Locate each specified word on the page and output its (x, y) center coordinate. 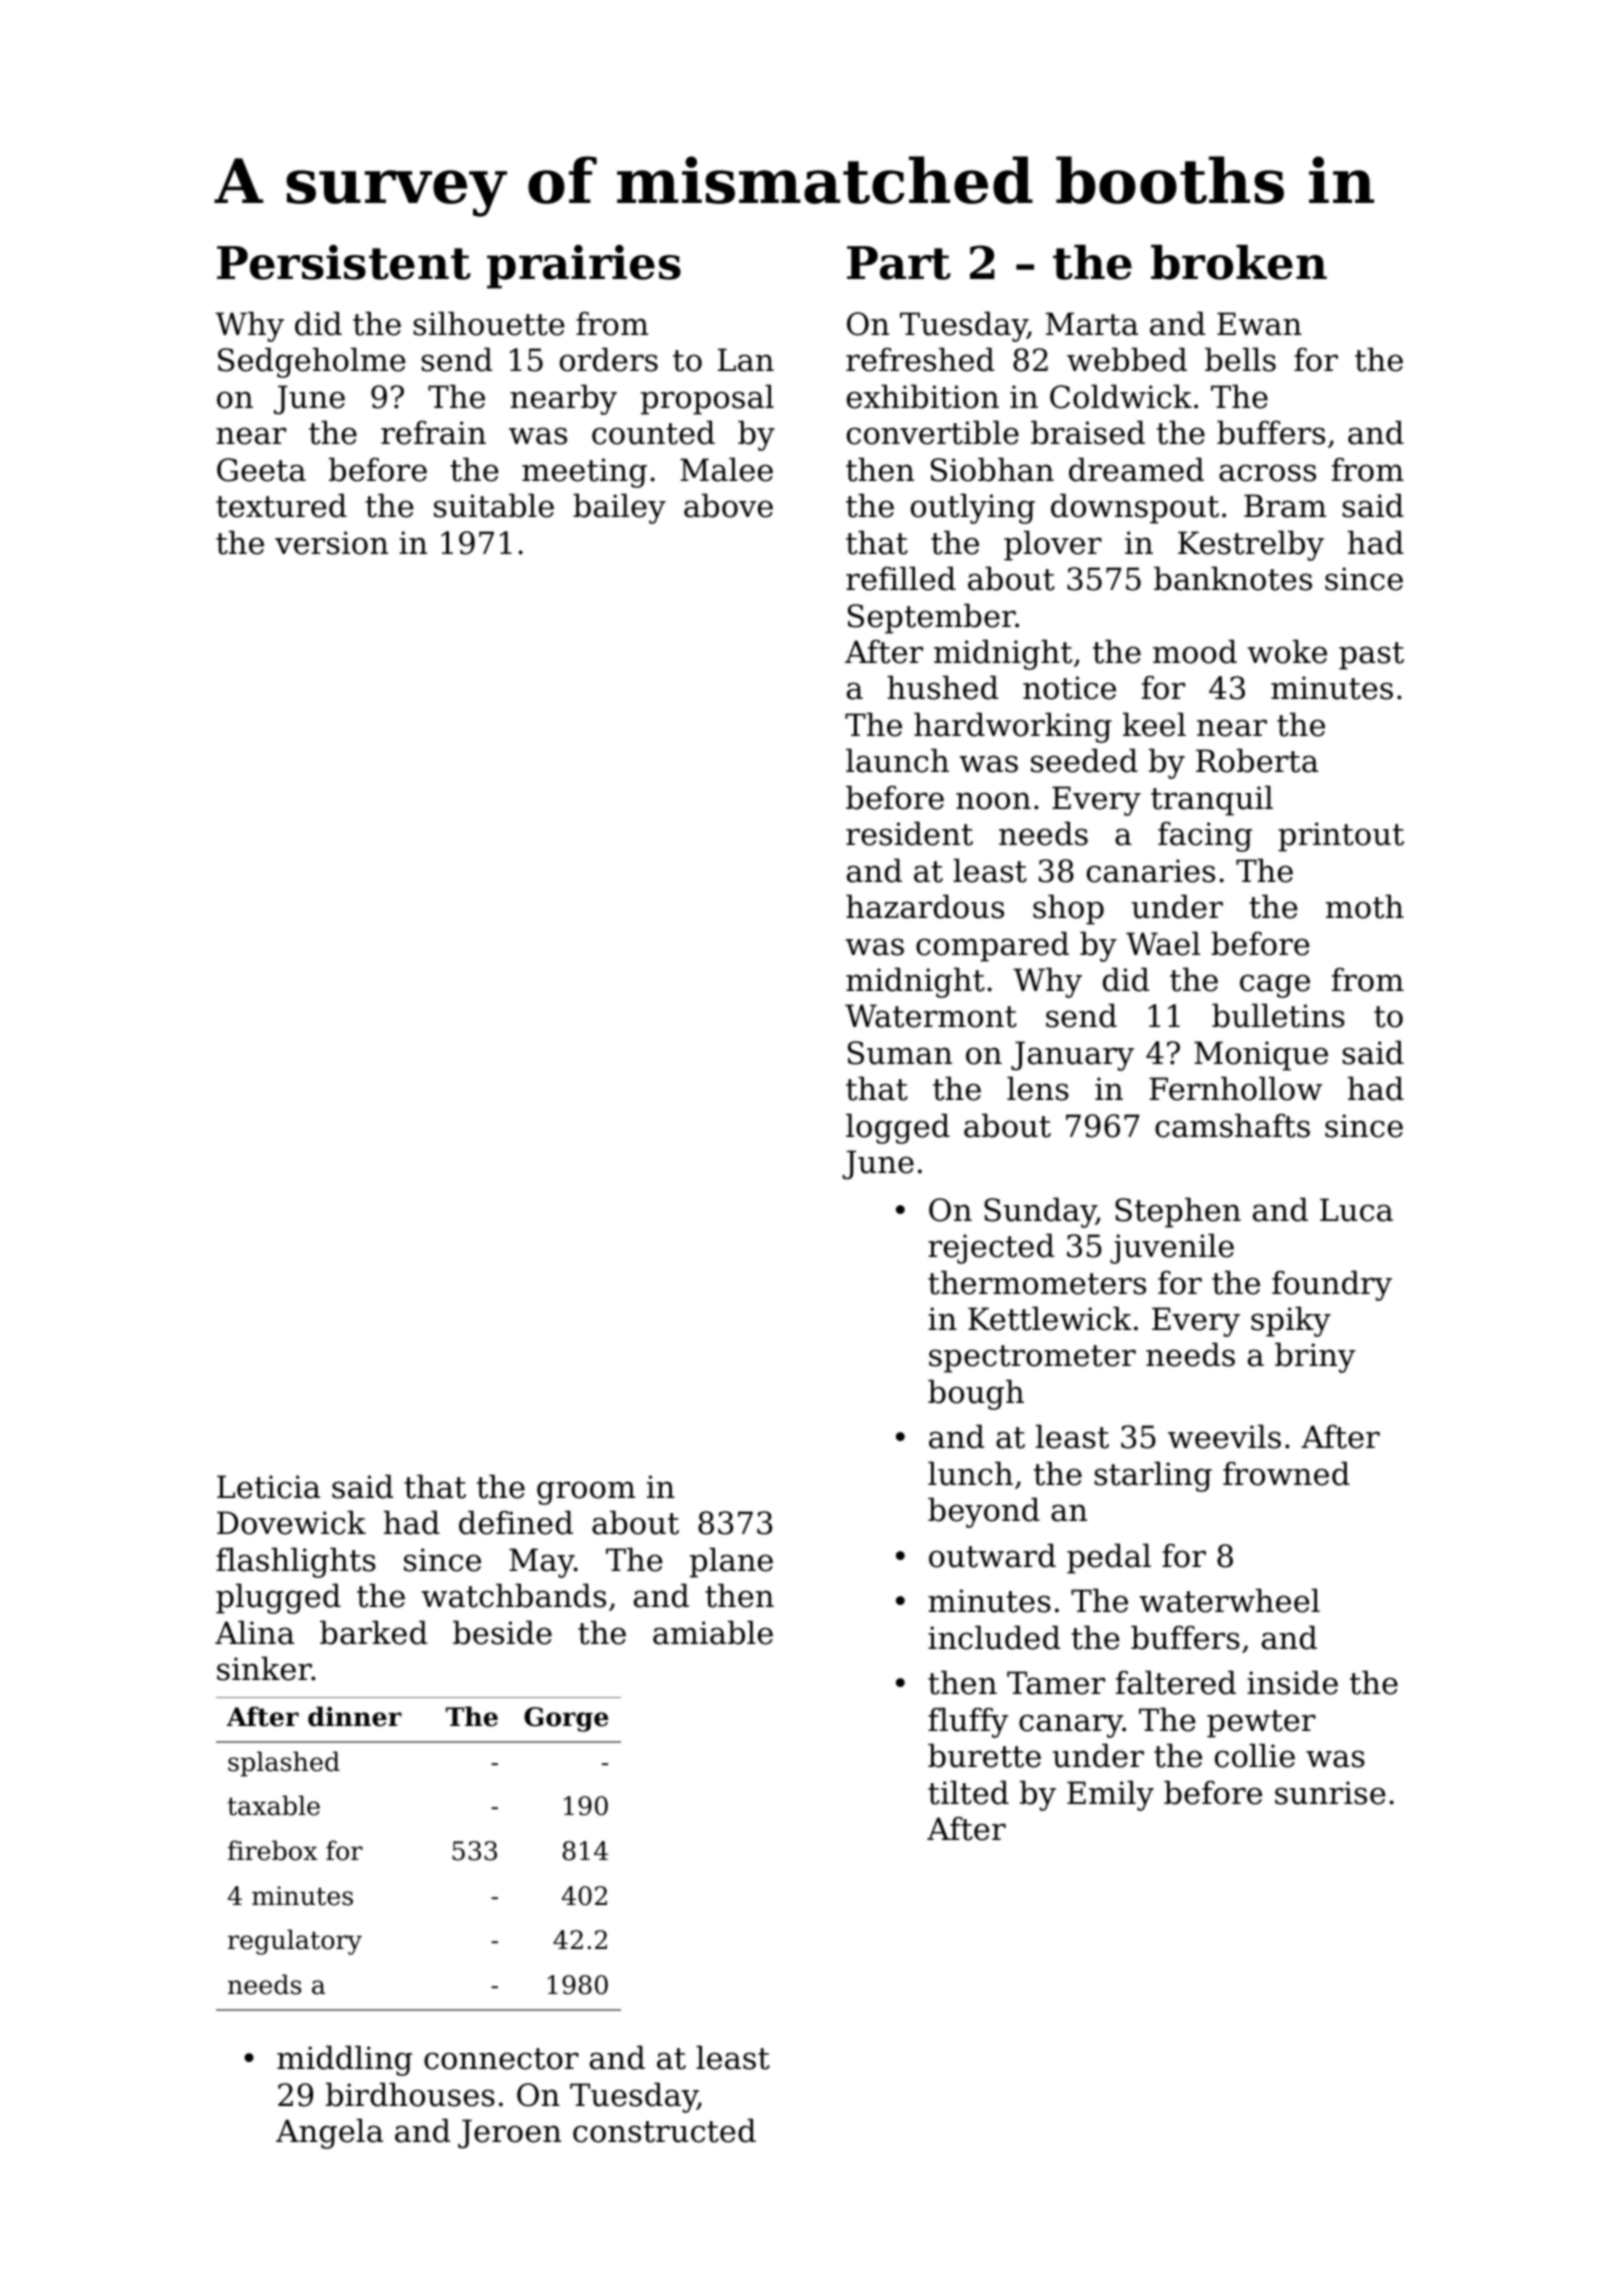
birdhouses (410, 2094)
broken (1239, 262)
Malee (726, 469)
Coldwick (1121, 396)
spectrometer (1032, 1359)
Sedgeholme (312, 362)
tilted (968, 1792)
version (331, 543)
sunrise (1330, 1793)
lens (1038, 1088)
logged (898, 1128)
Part (899, 263)
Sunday (1040, 1212)
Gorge (566, 1719)
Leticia (268, 1487)
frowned (1286, 1473)
